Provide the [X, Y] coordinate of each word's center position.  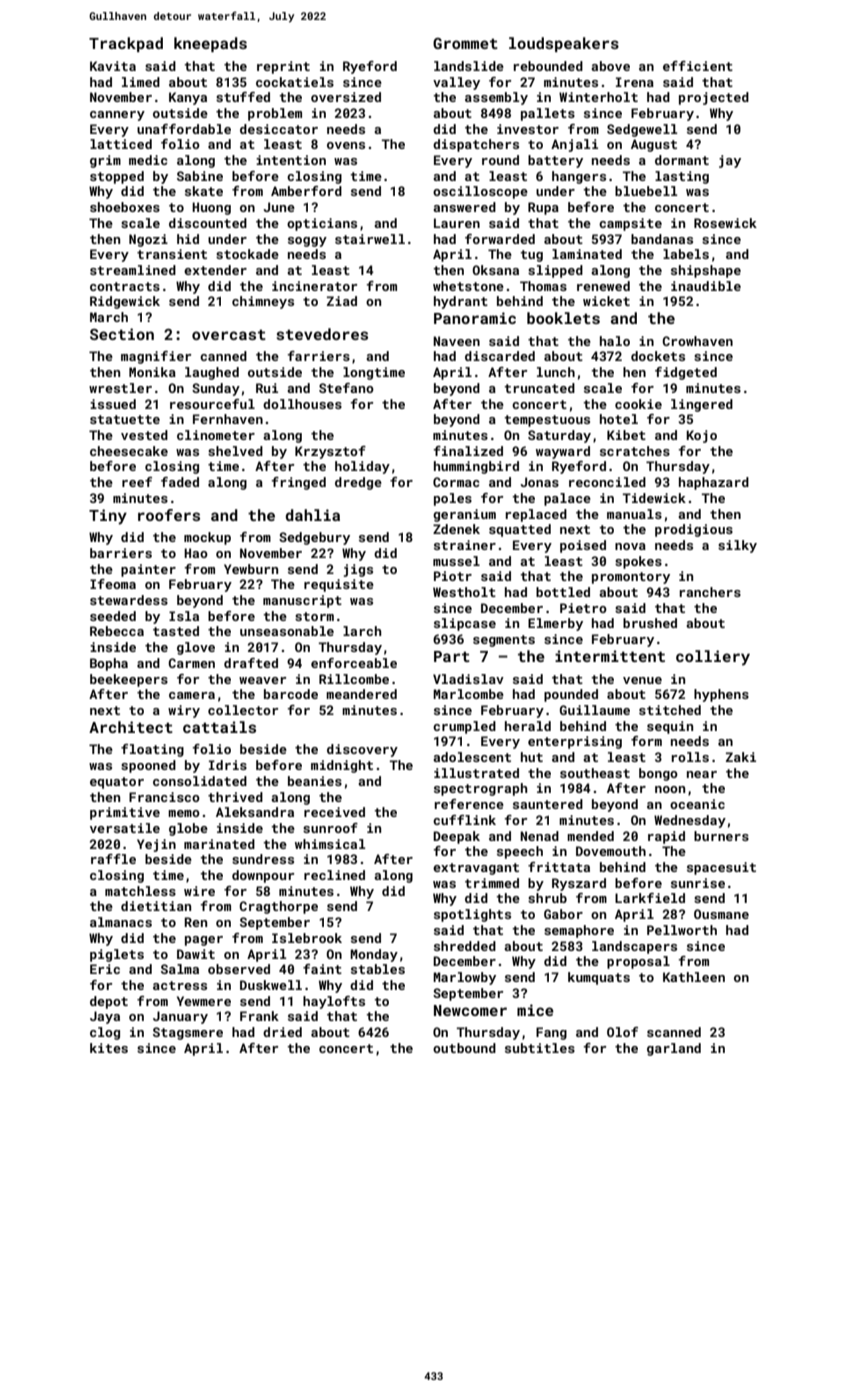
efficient [698, 66]
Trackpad [126, 44]
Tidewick [654, 498]
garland [674, 1049]
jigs [358, 570]
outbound [464, 1048]
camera [192, 695]
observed [239, 969]
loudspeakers [564, 44]
